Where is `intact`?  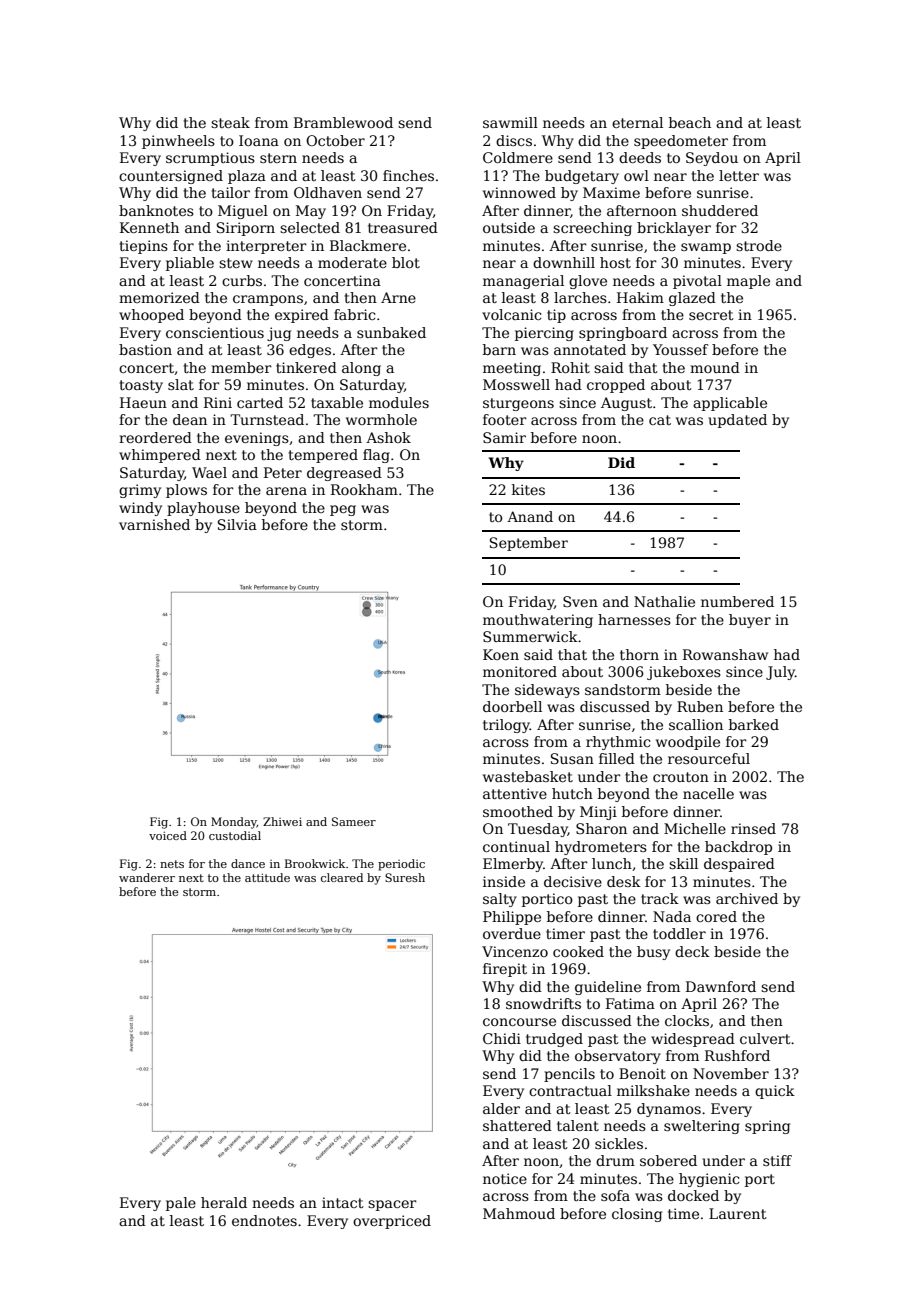
intact is located at coordinates (343, 1202).
